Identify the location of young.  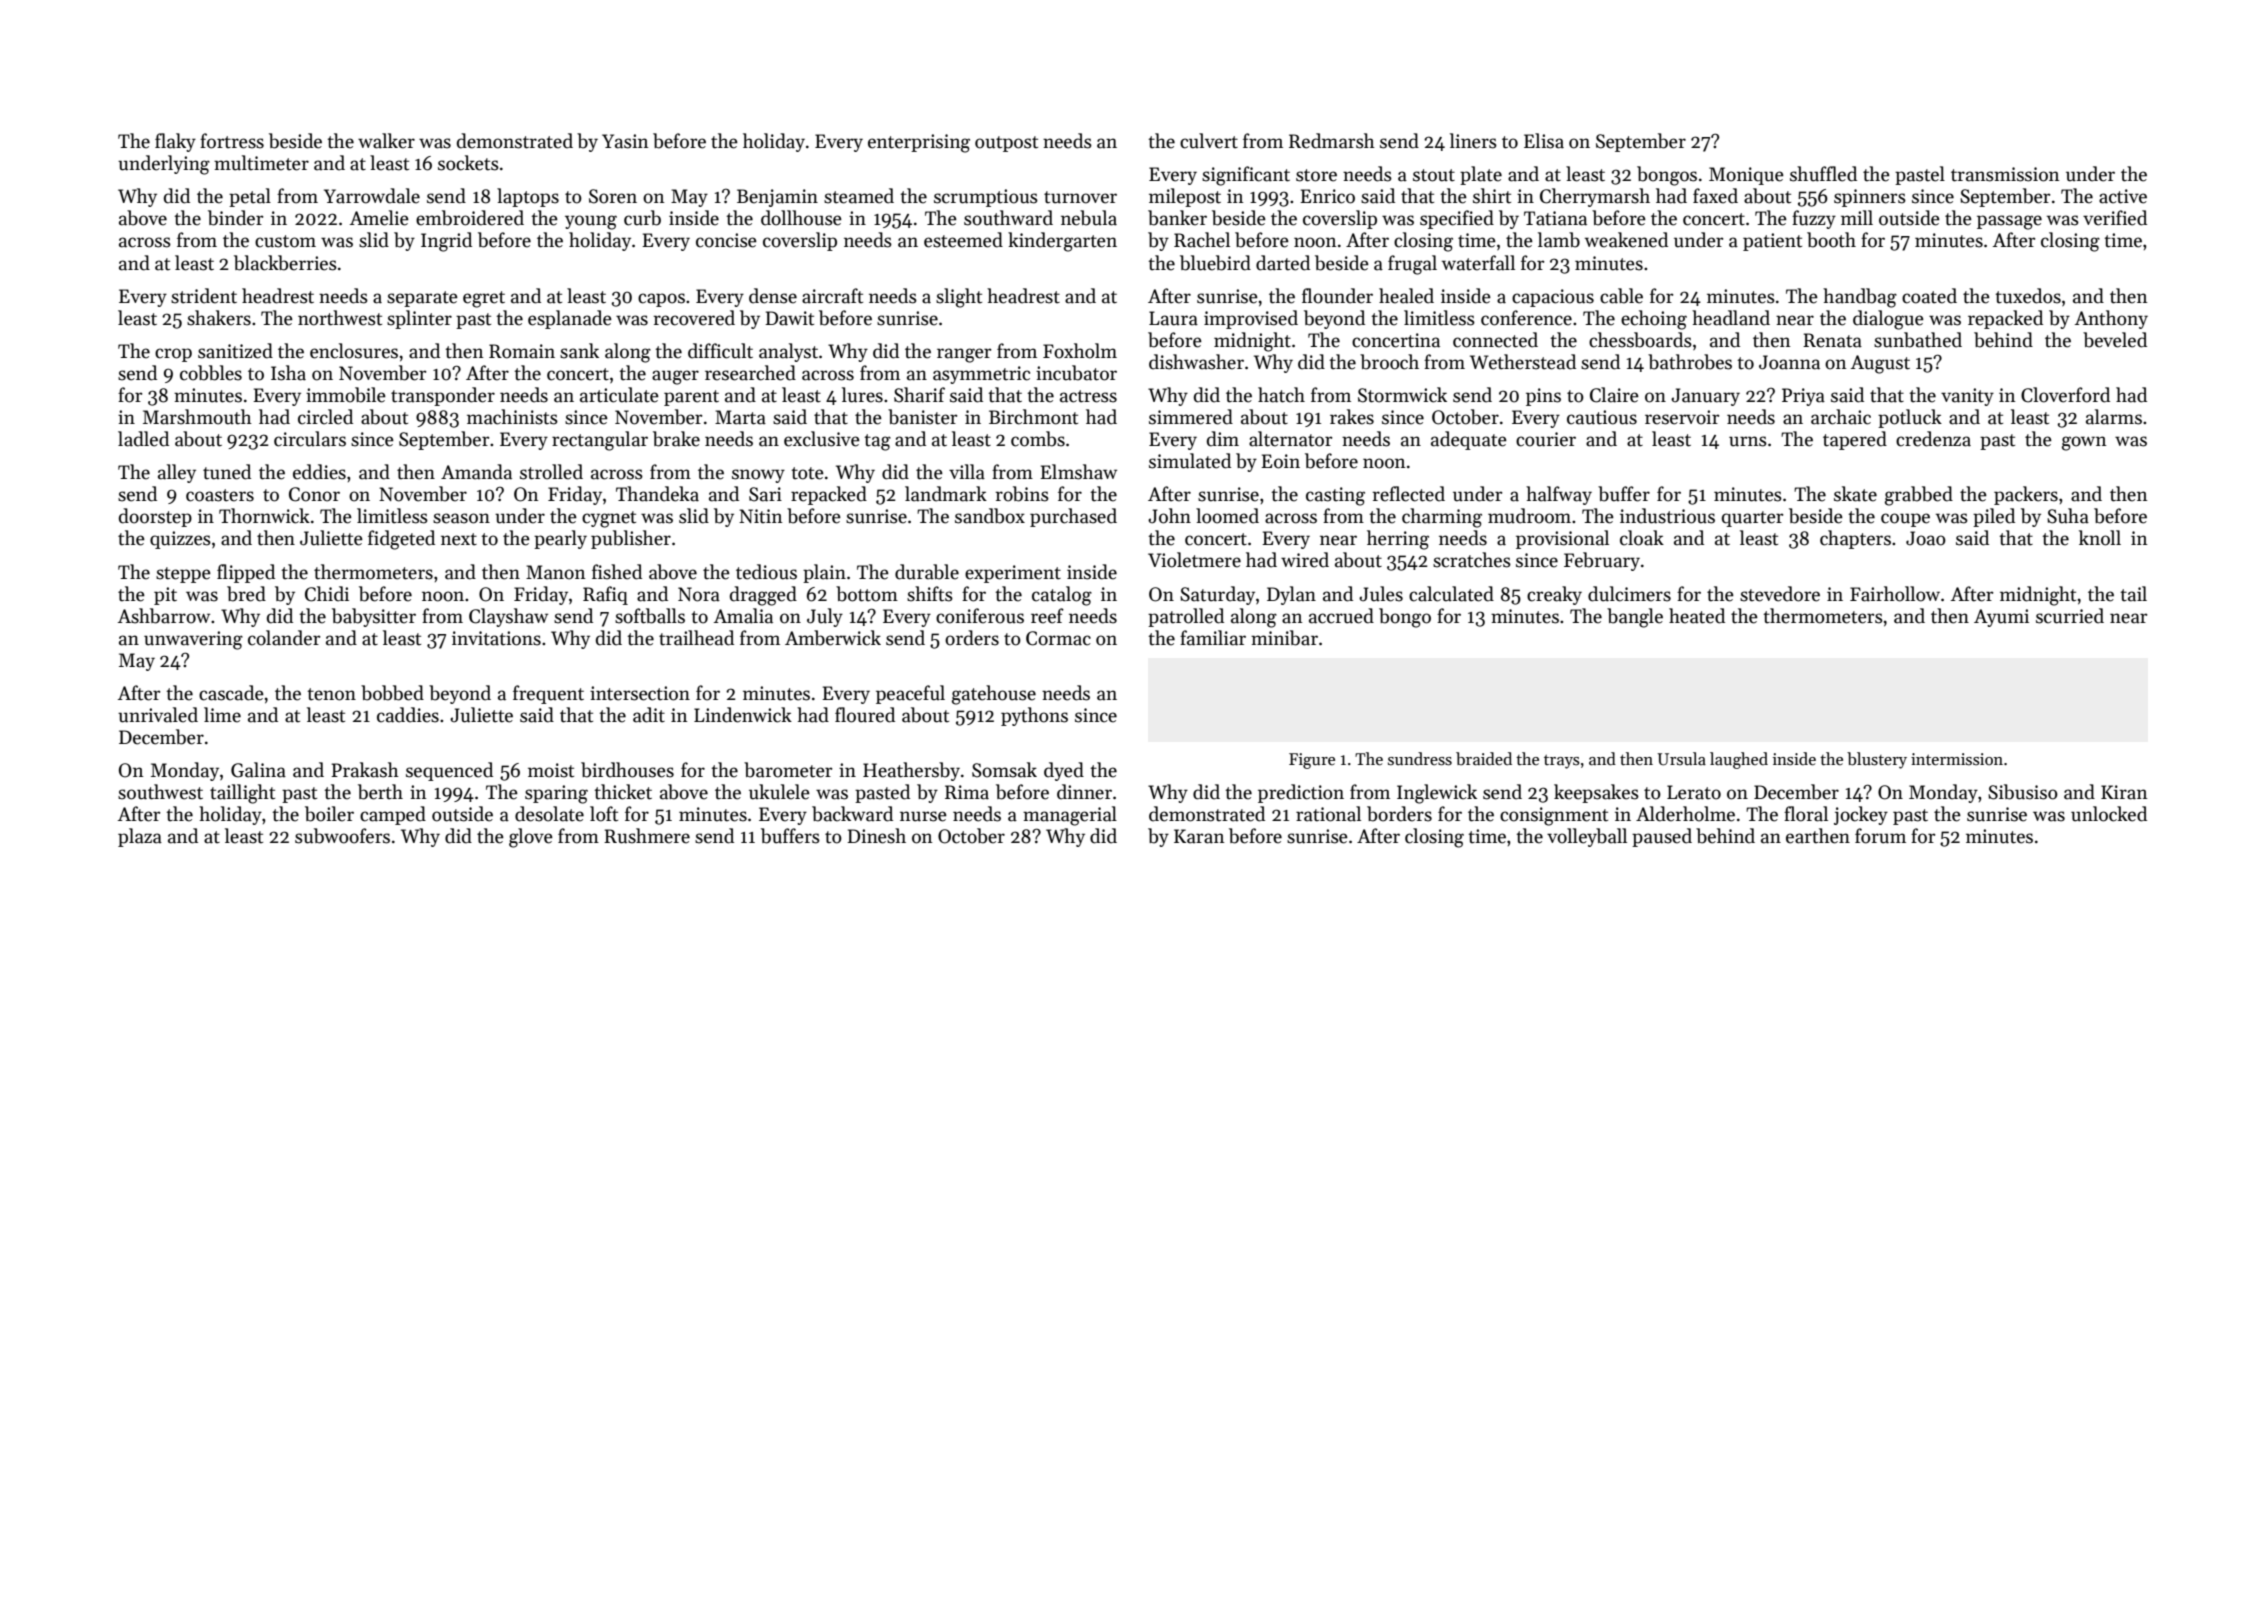
(591, 222).
